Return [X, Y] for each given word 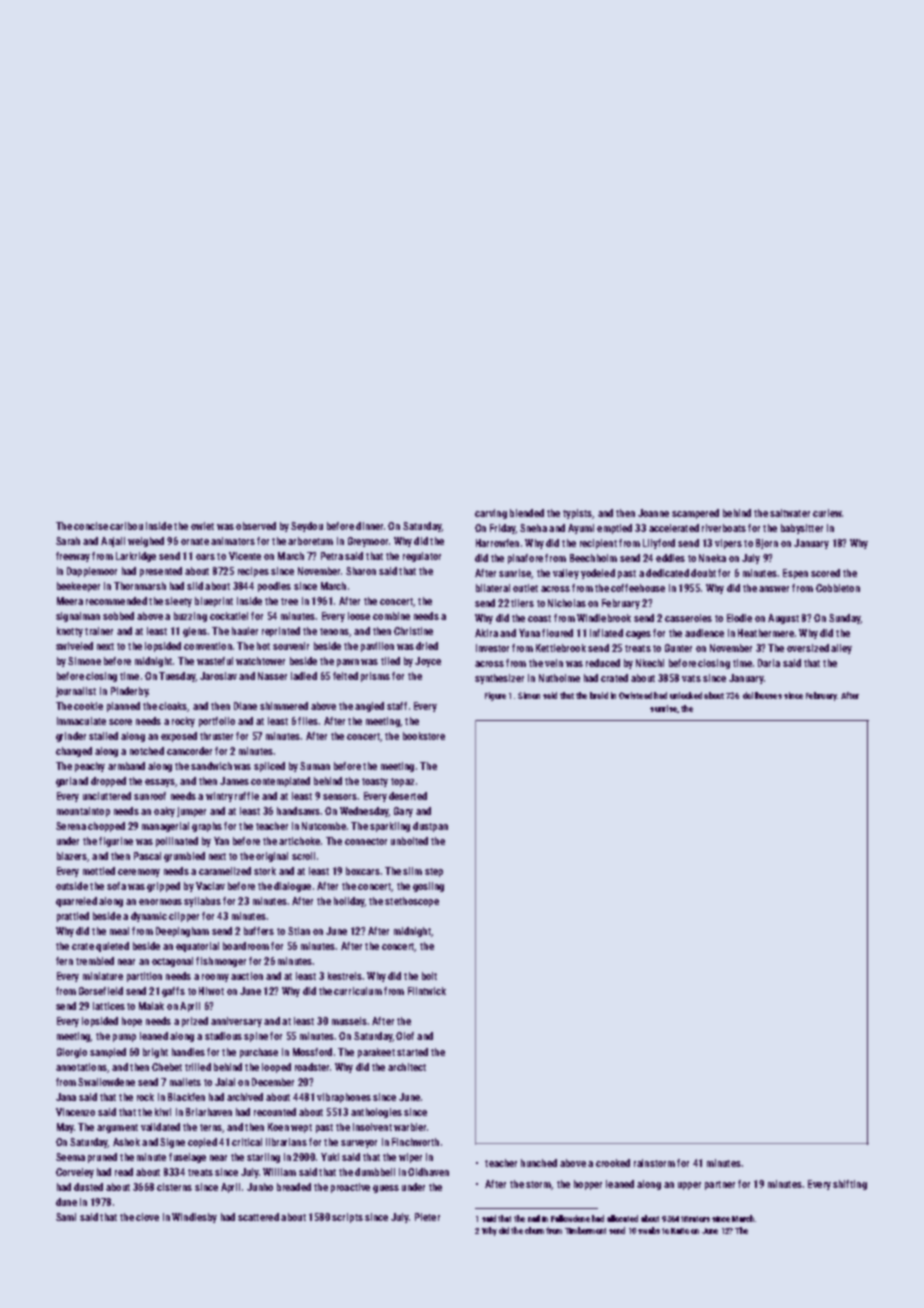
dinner [369, 526]
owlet [202, 526]
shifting [850, 1185]
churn [534, 1230]
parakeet [376, 1053]
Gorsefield [101, 991]
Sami [66, 1217]
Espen [795, 574]
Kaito [680, 1231]
